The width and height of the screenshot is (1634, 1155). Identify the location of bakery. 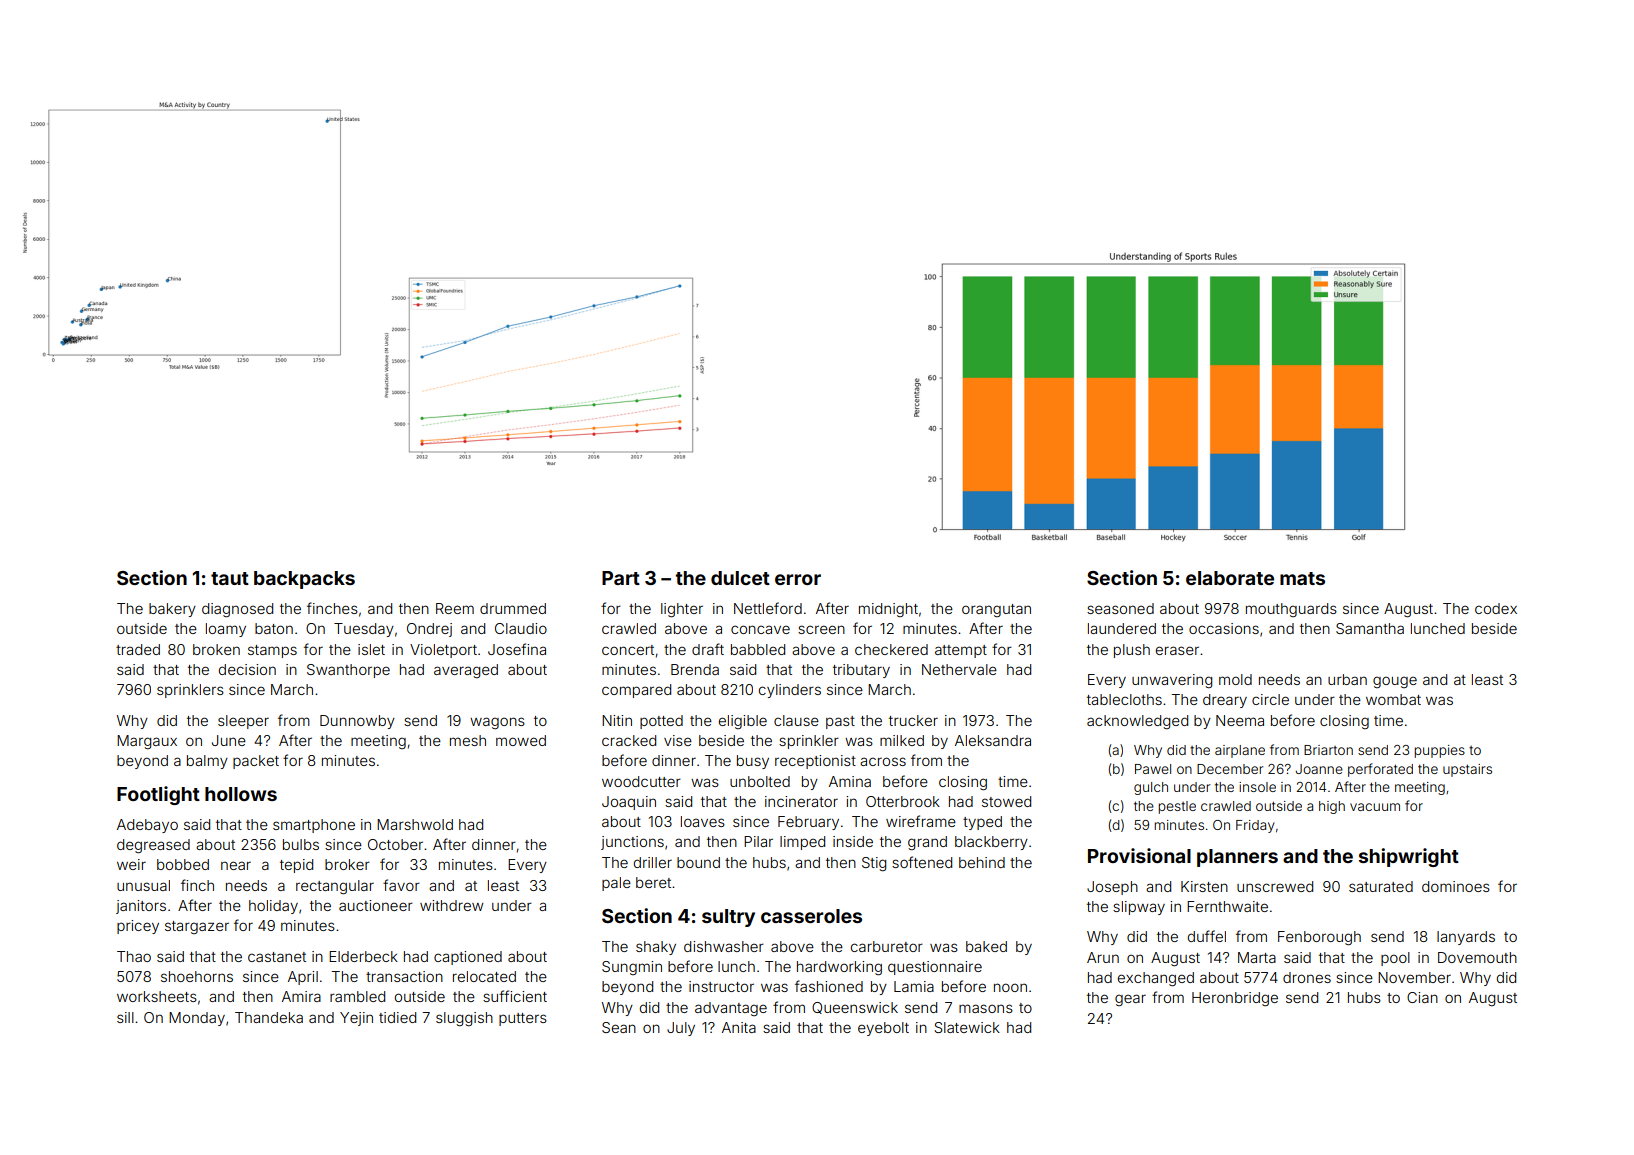
(172, 610).
